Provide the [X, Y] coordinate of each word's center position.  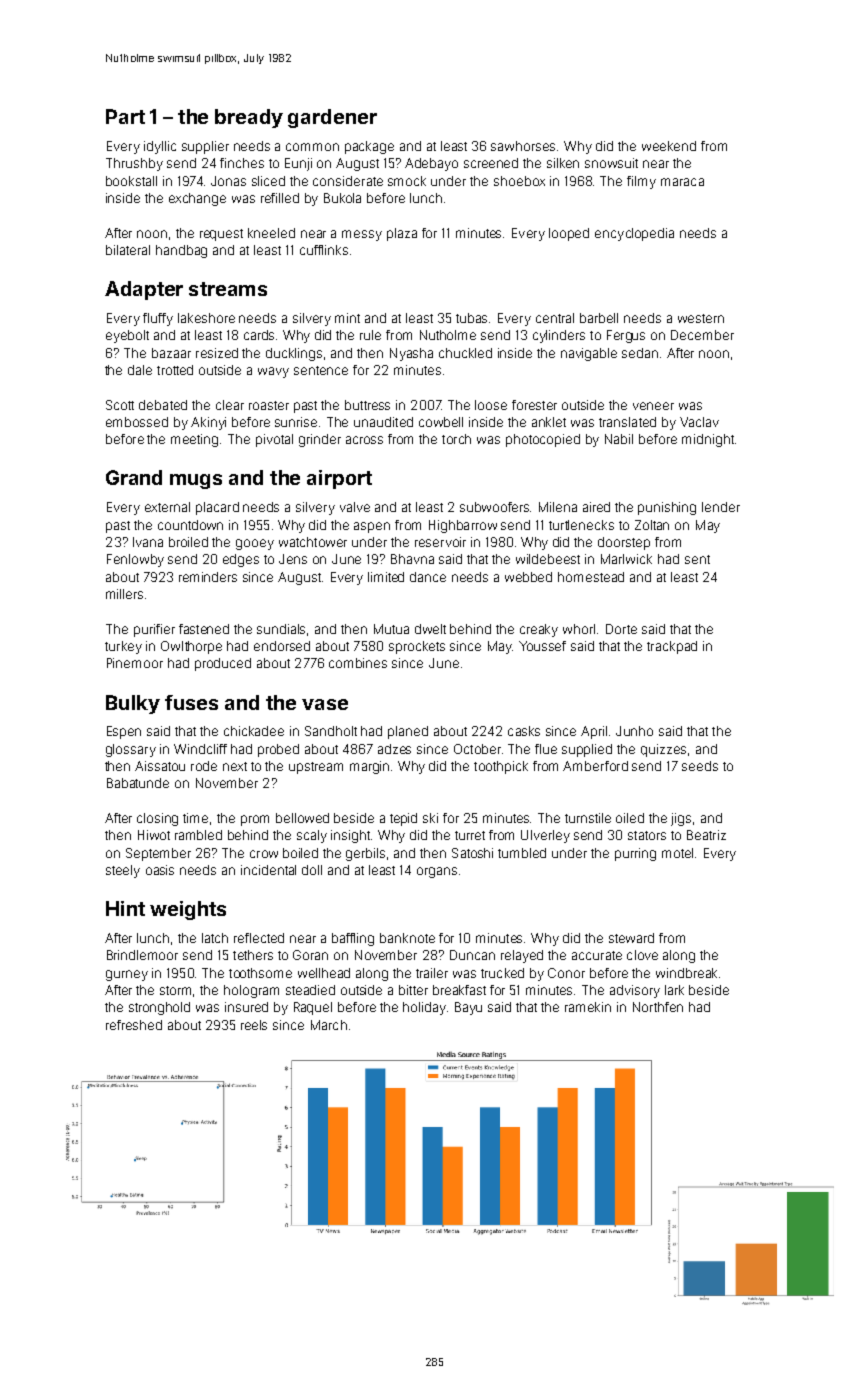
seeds [700, 766]
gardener [332, 118]
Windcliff [200, 749]
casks [524, 731]
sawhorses [523, 146]
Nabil [619, 439]
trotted [175, 370]
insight [350, 836]
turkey [123, 647]
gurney [127, 975]
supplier [205, 147]
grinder [320, 440]
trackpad [672, 647]
